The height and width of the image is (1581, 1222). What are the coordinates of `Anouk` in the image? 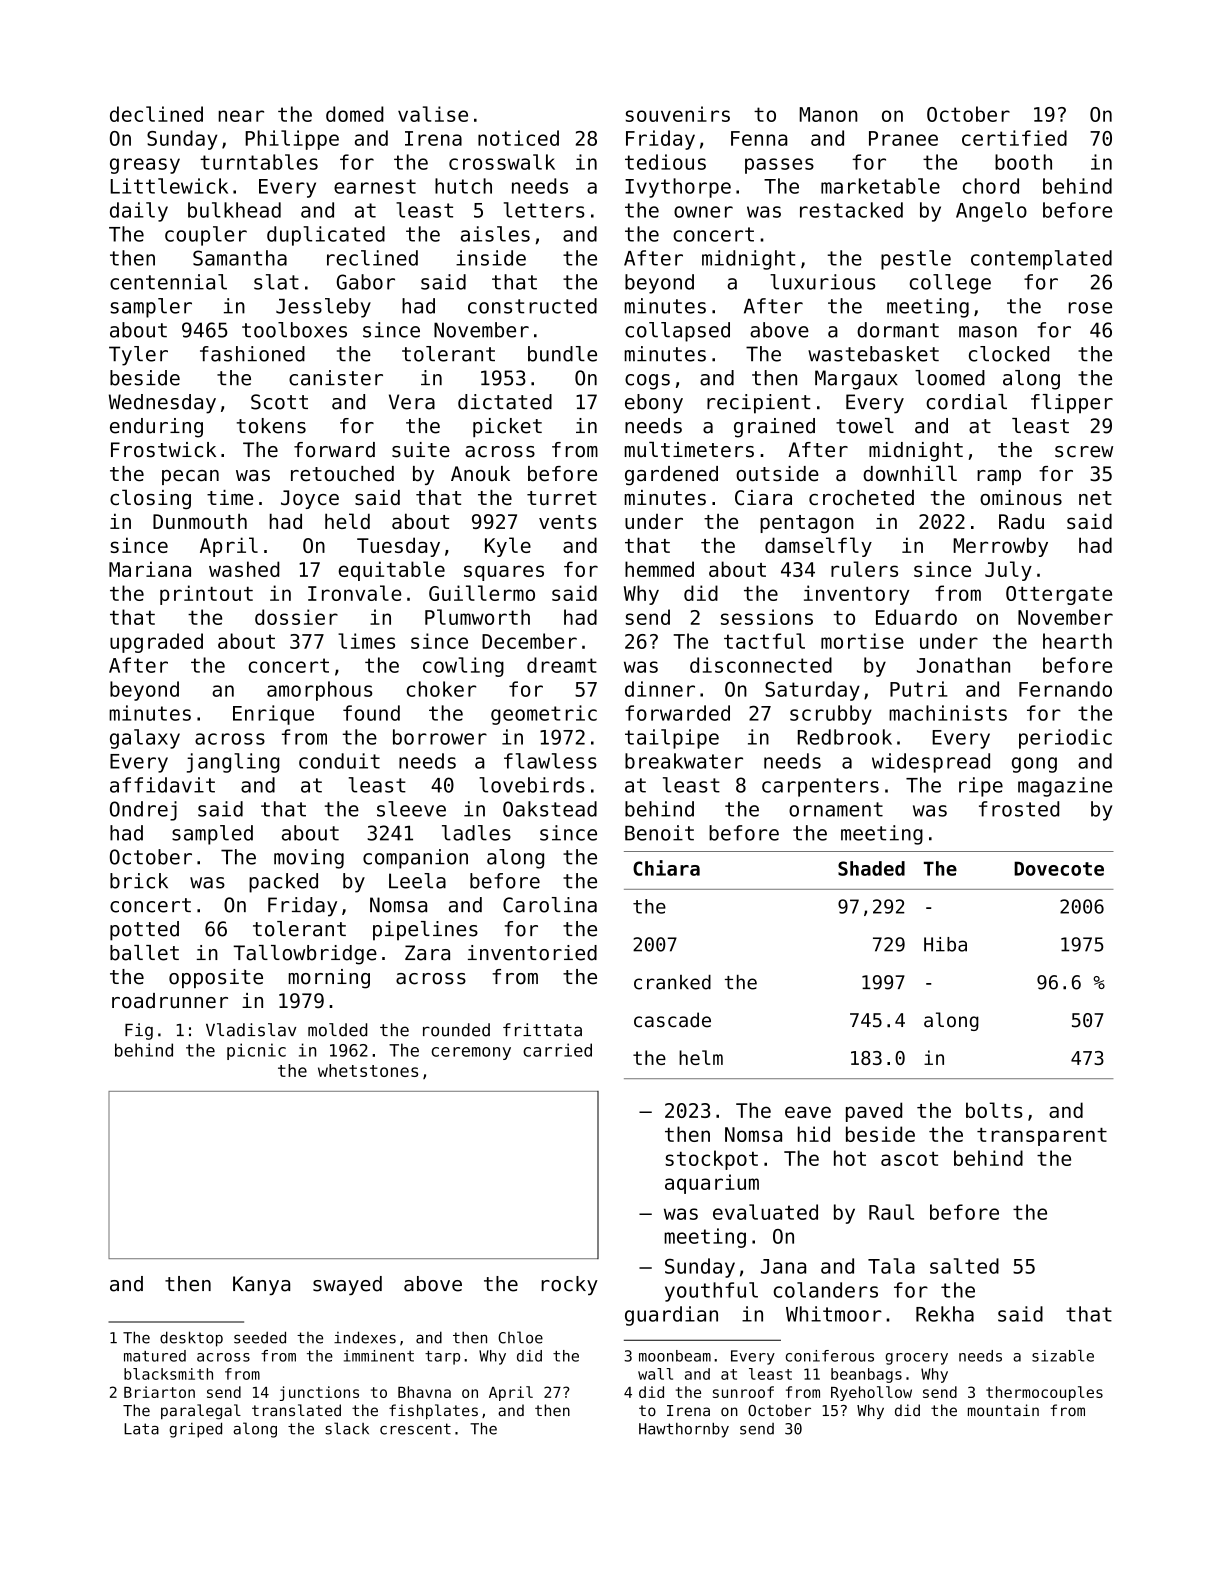 It's located at (480, 474).
